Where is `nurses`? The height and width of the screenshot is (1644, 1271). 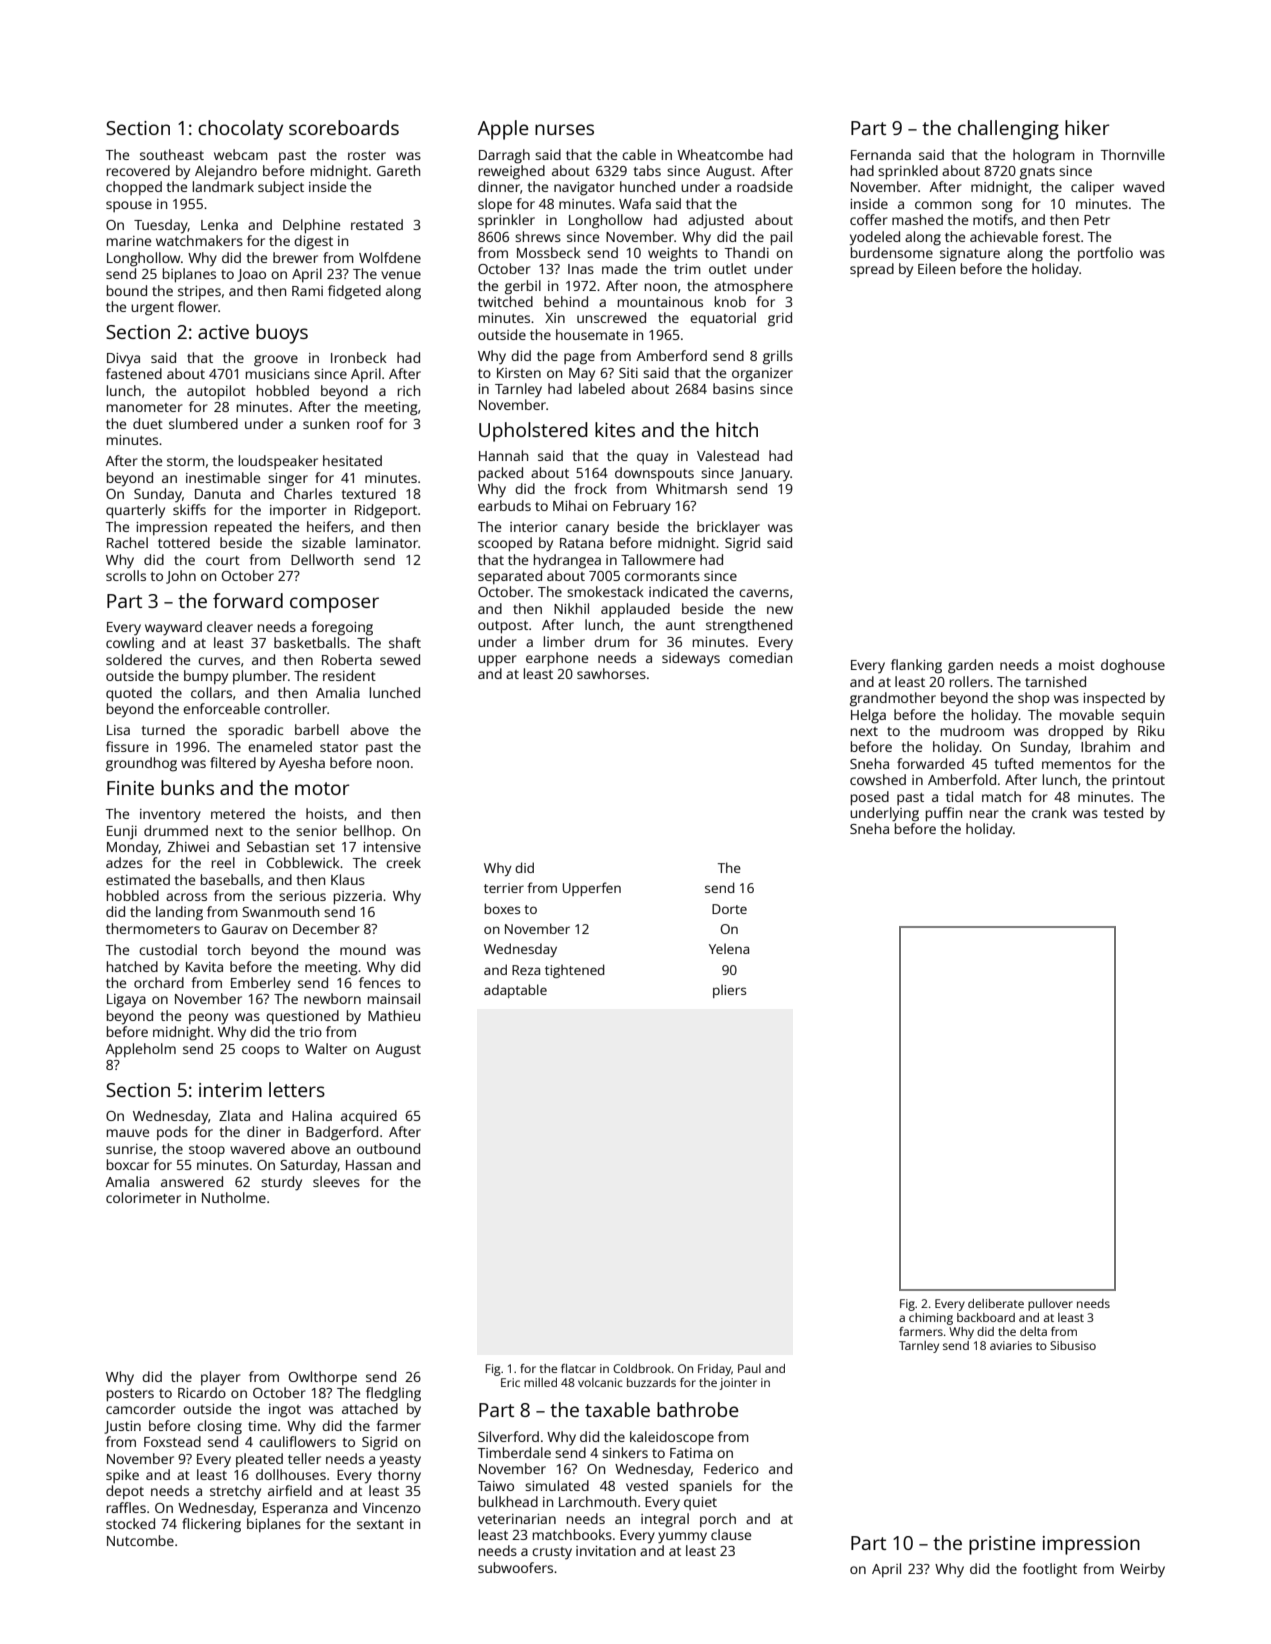 nurses is located at coordinates (564, 129).
